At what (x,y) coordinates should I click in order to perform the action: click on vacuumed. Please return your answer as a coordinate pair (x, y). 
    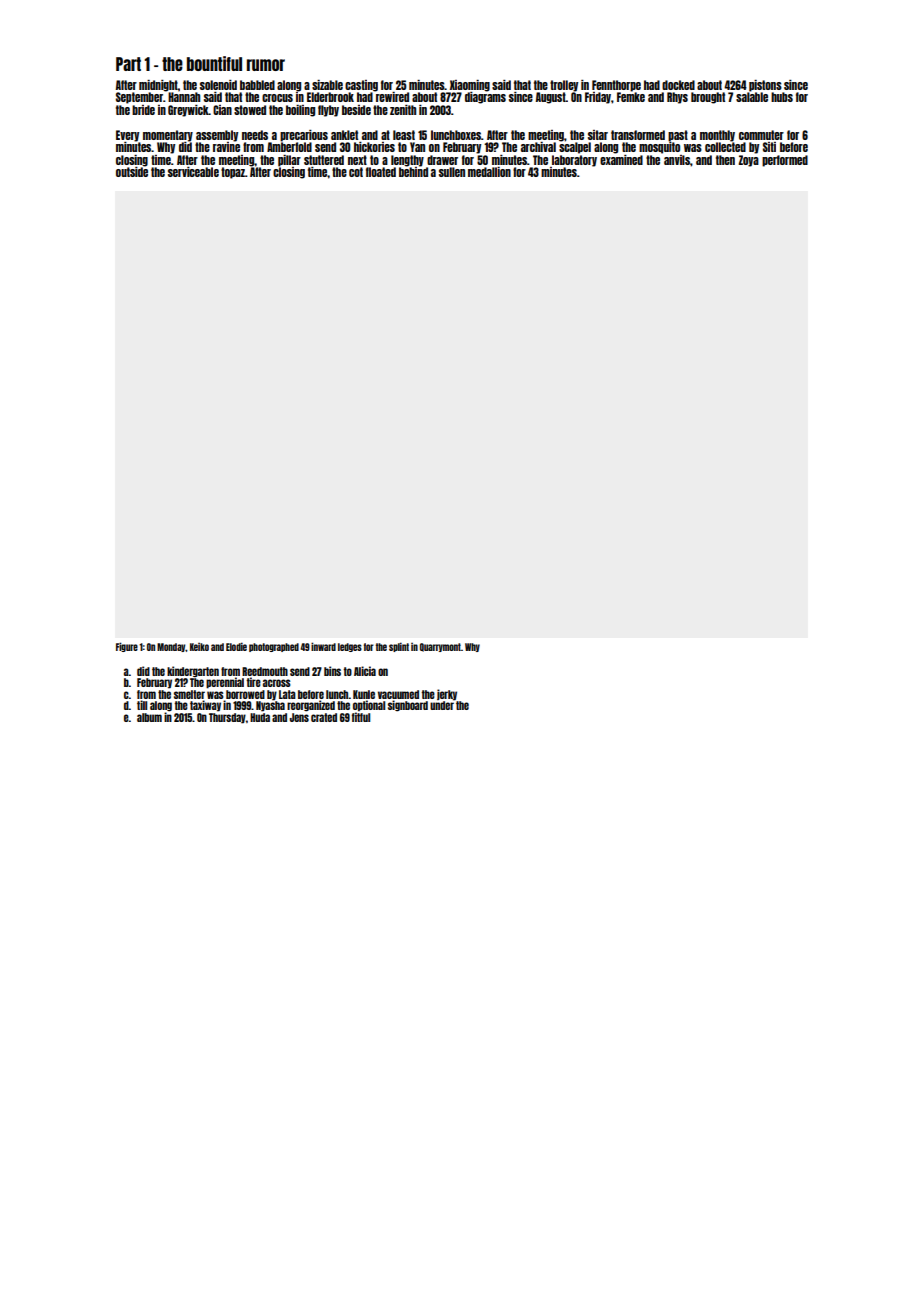
    Looking at the image, I should click on (398, 694).
